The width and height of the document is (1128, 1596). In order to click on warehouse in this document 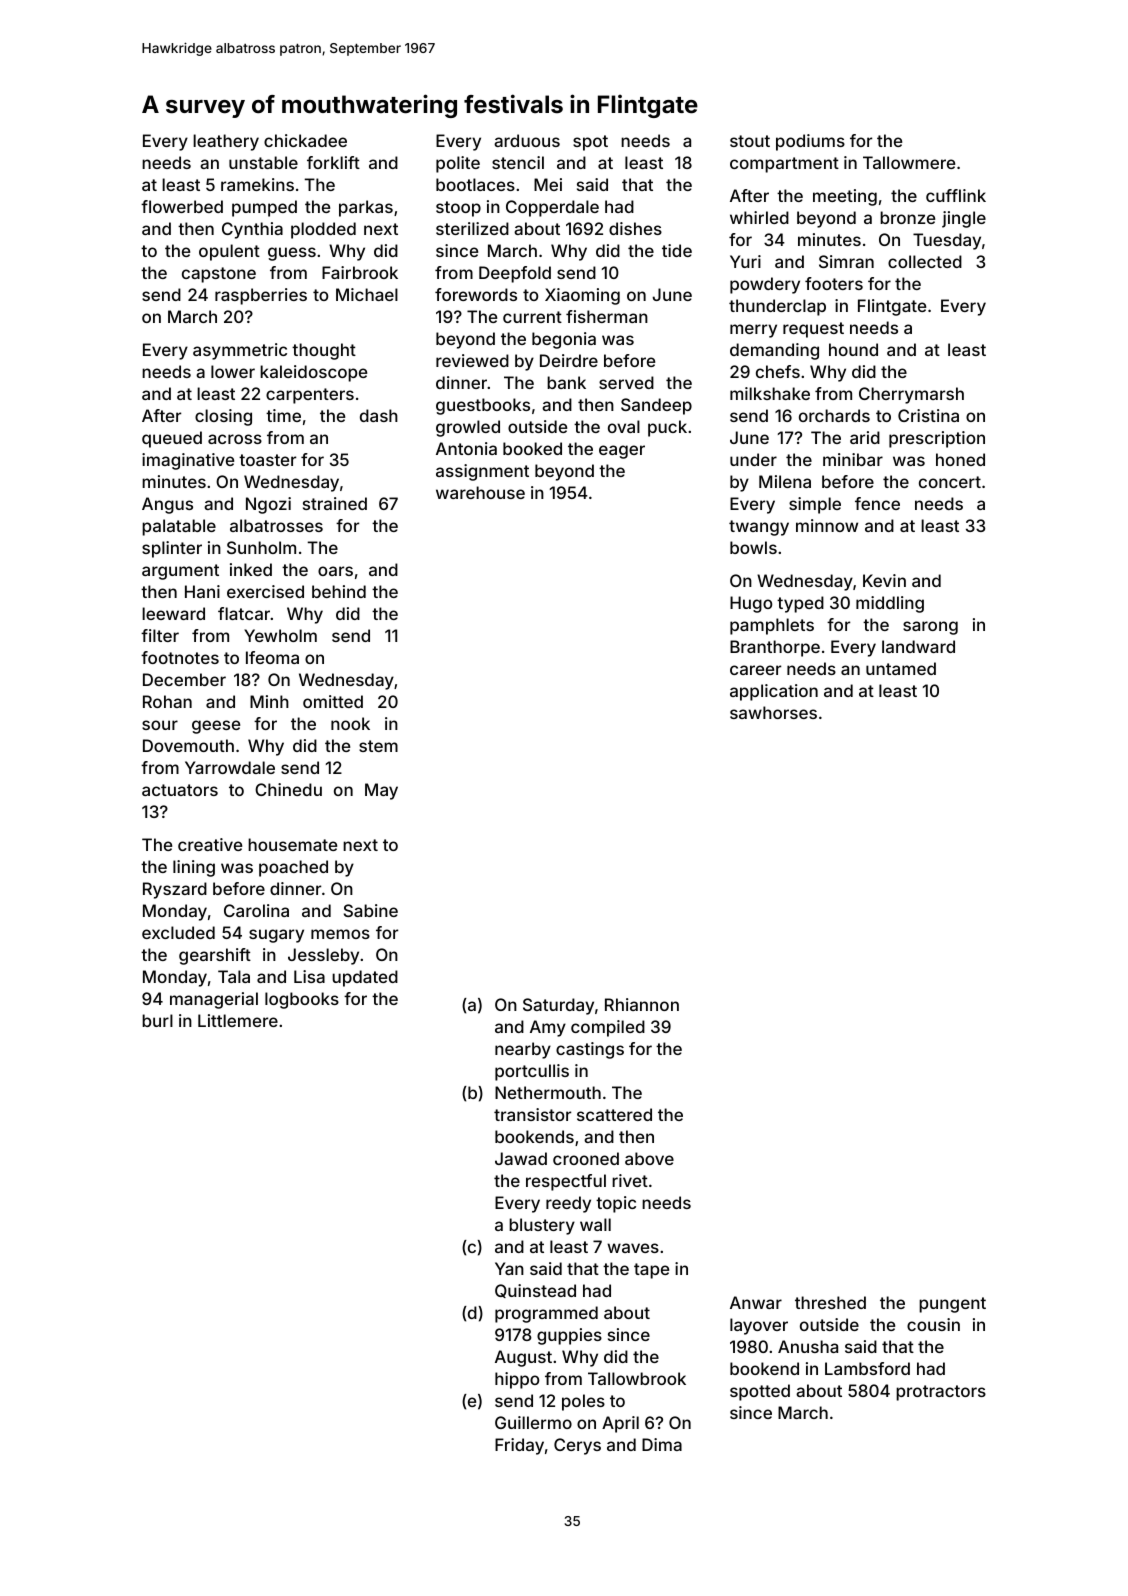, I will do `click(480, 492)`.
